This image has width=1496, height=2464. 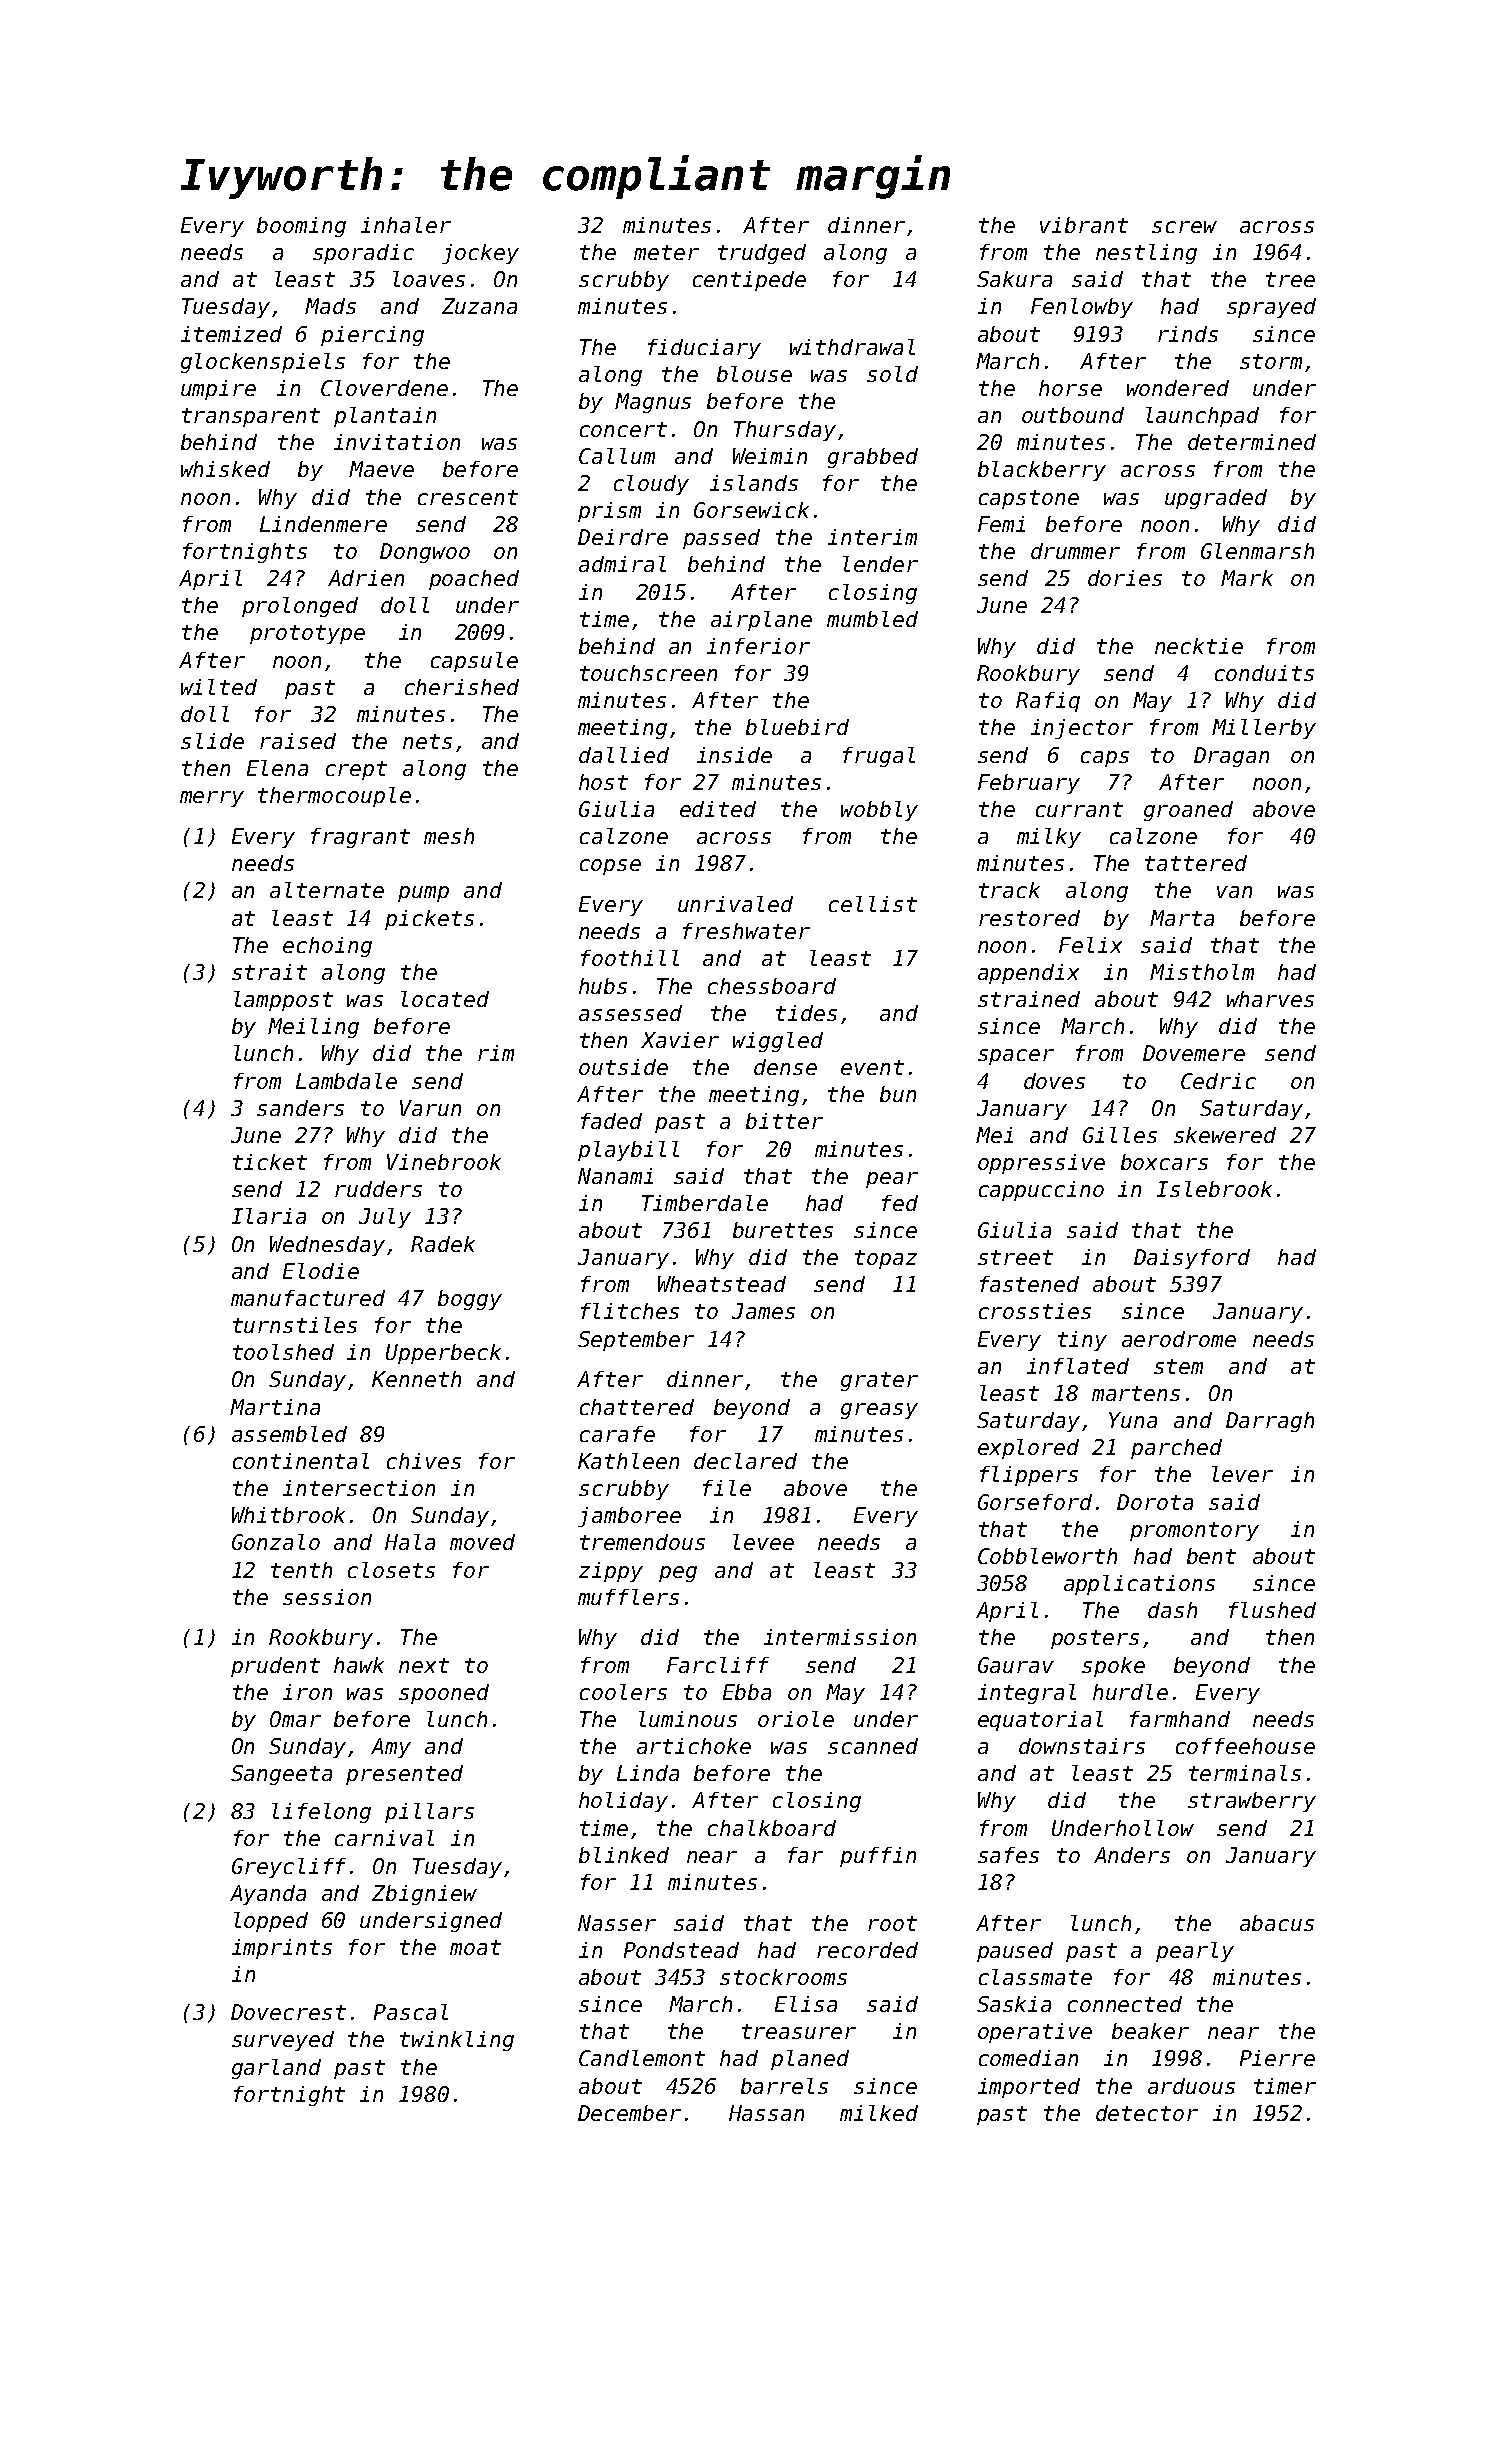 I want to click on garland, so click(x=276, y=2069).
